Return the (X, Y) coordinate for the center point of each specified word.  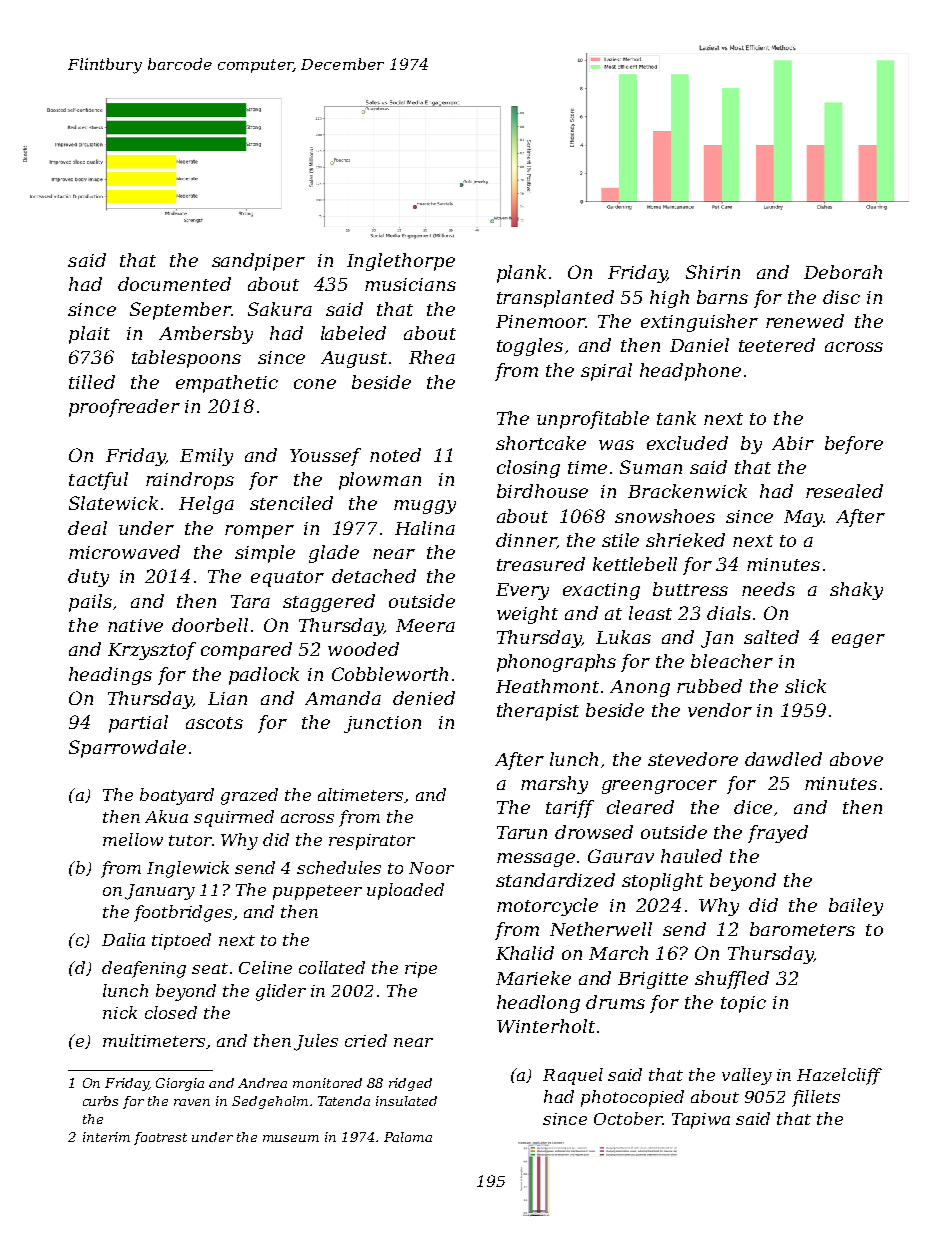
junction (382, 724)
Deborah (843, 272)
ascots (214, 723)
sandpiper (258, 262)
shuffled (732, 980)
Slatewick (113, 503)
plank (521, 274)
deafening (144, 969)
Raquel (573, 1076)
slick (805, 686)
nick (120, 1012)
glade (334, 554)
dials (729, 613)
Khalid (525, 953)
